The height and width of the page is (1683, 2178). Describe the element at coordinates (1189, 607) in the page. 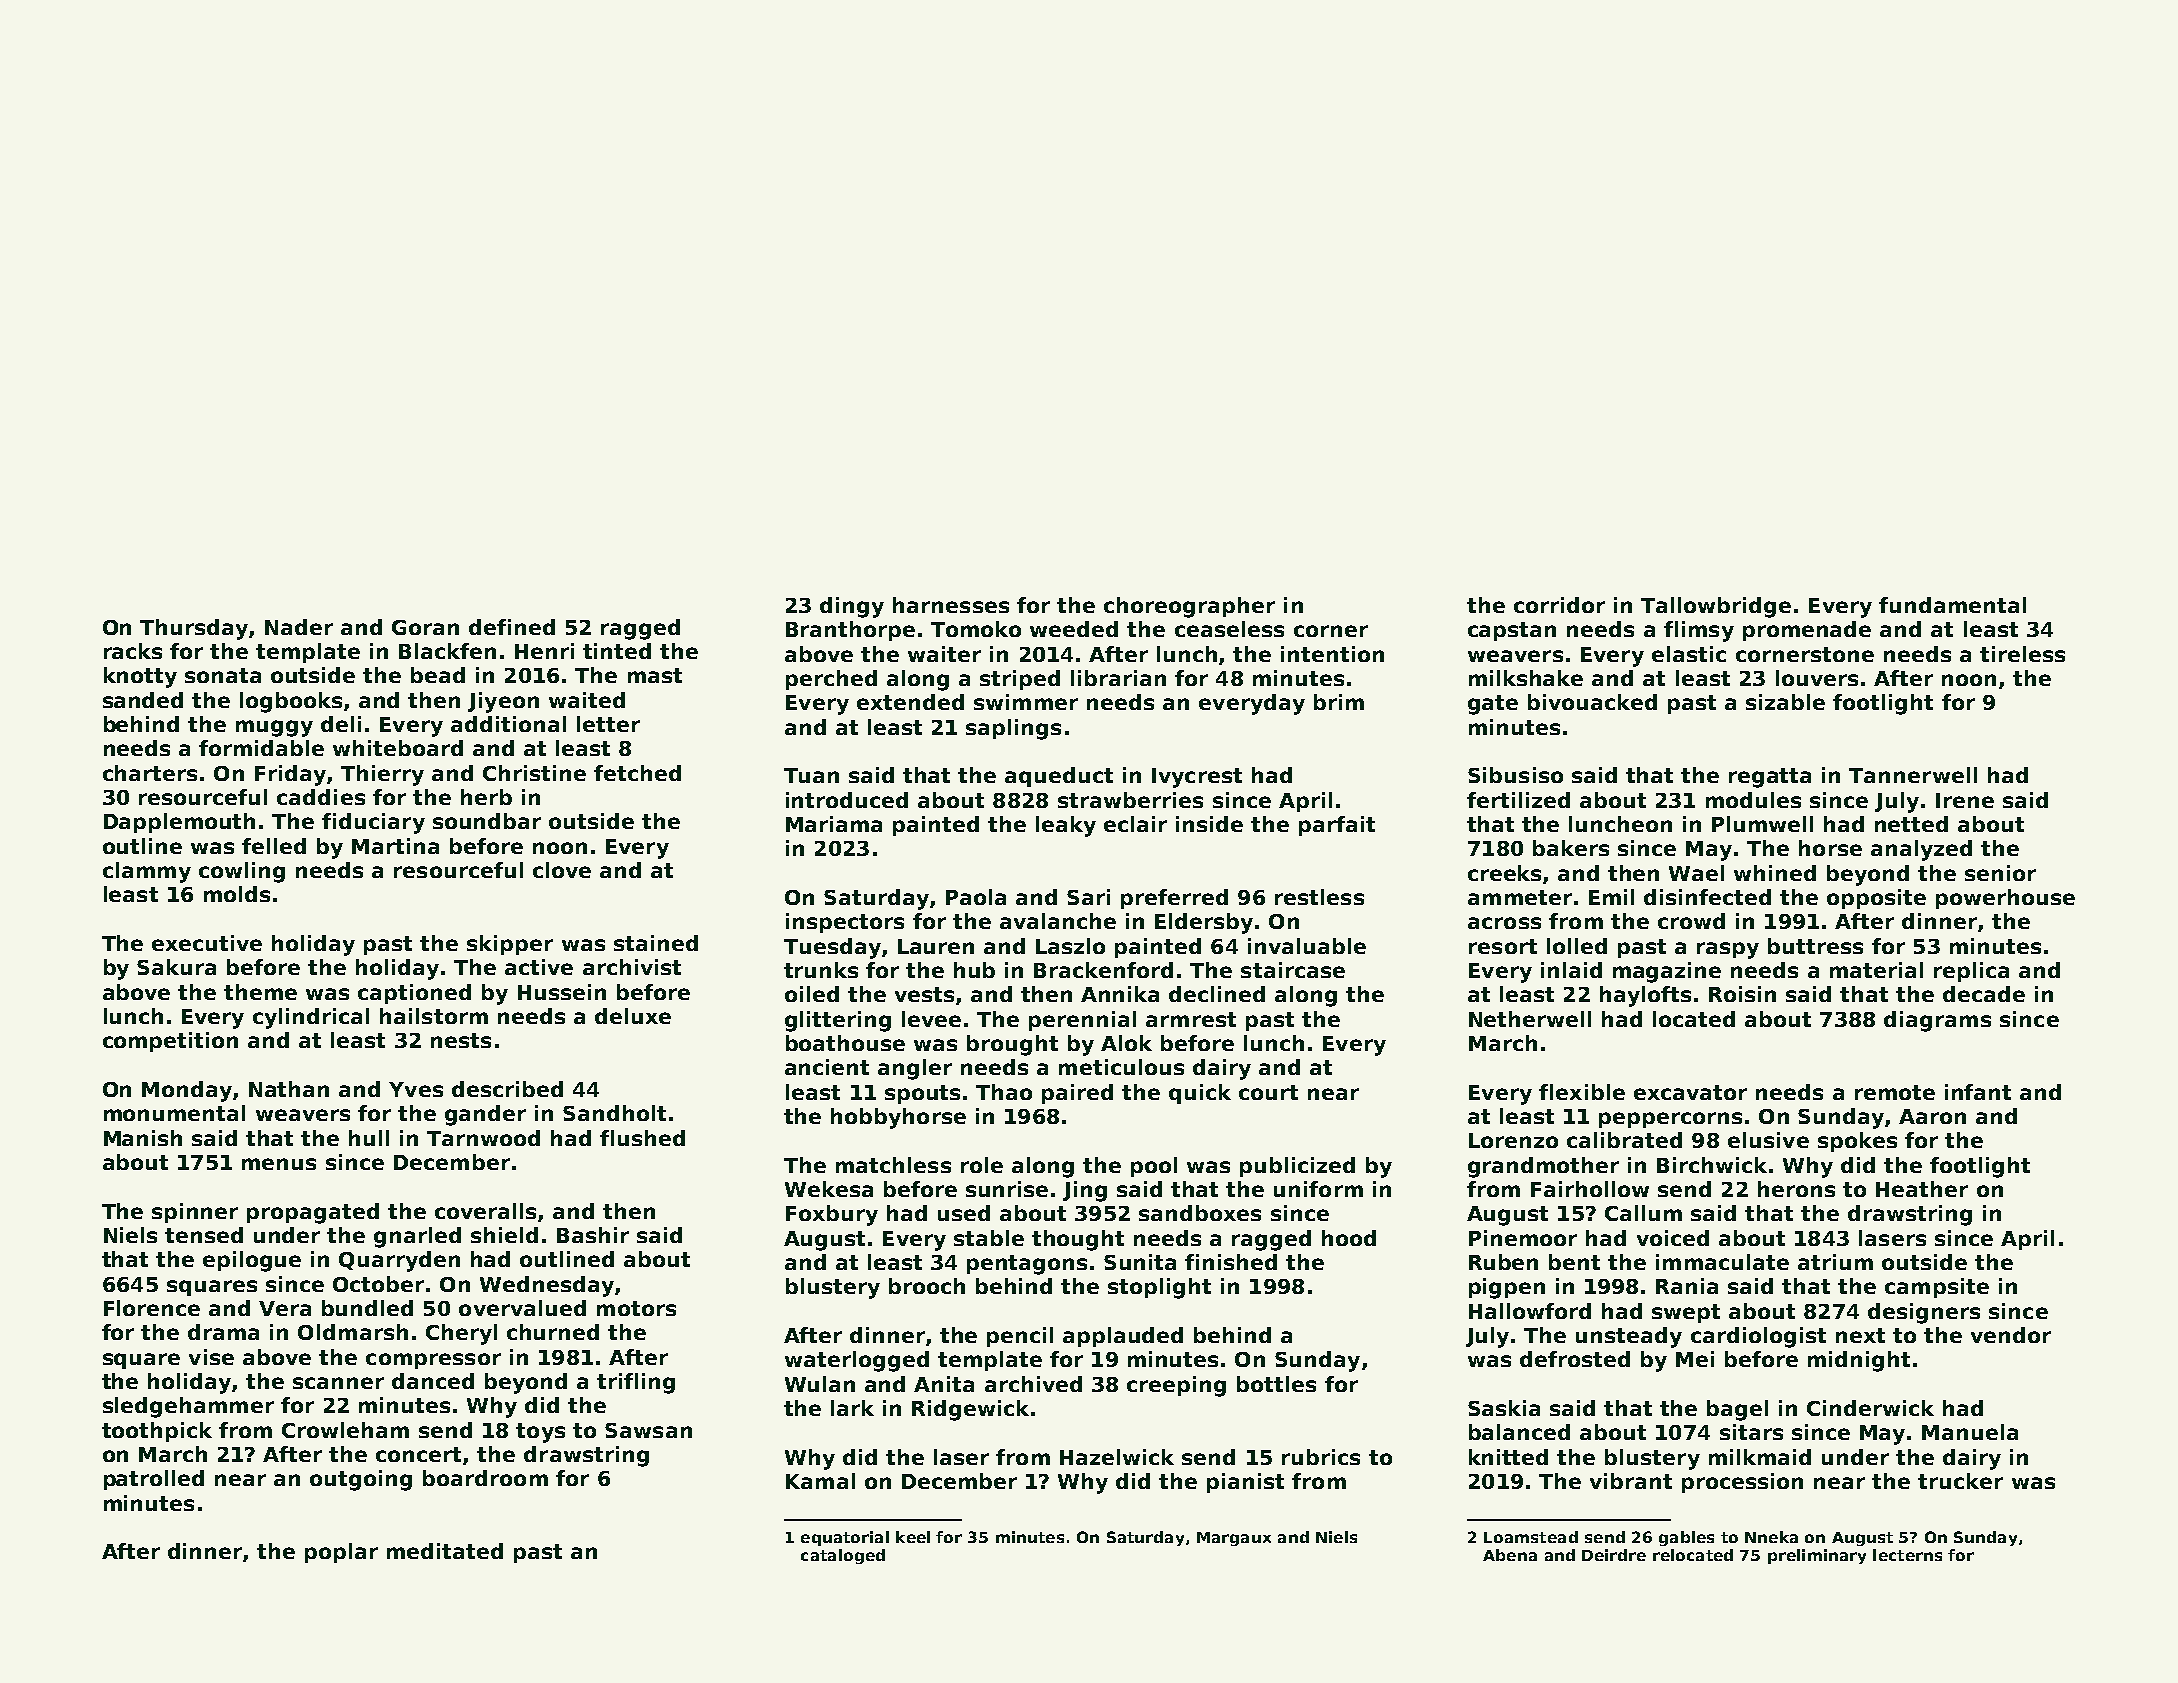

I see `choreographer` at that location.
